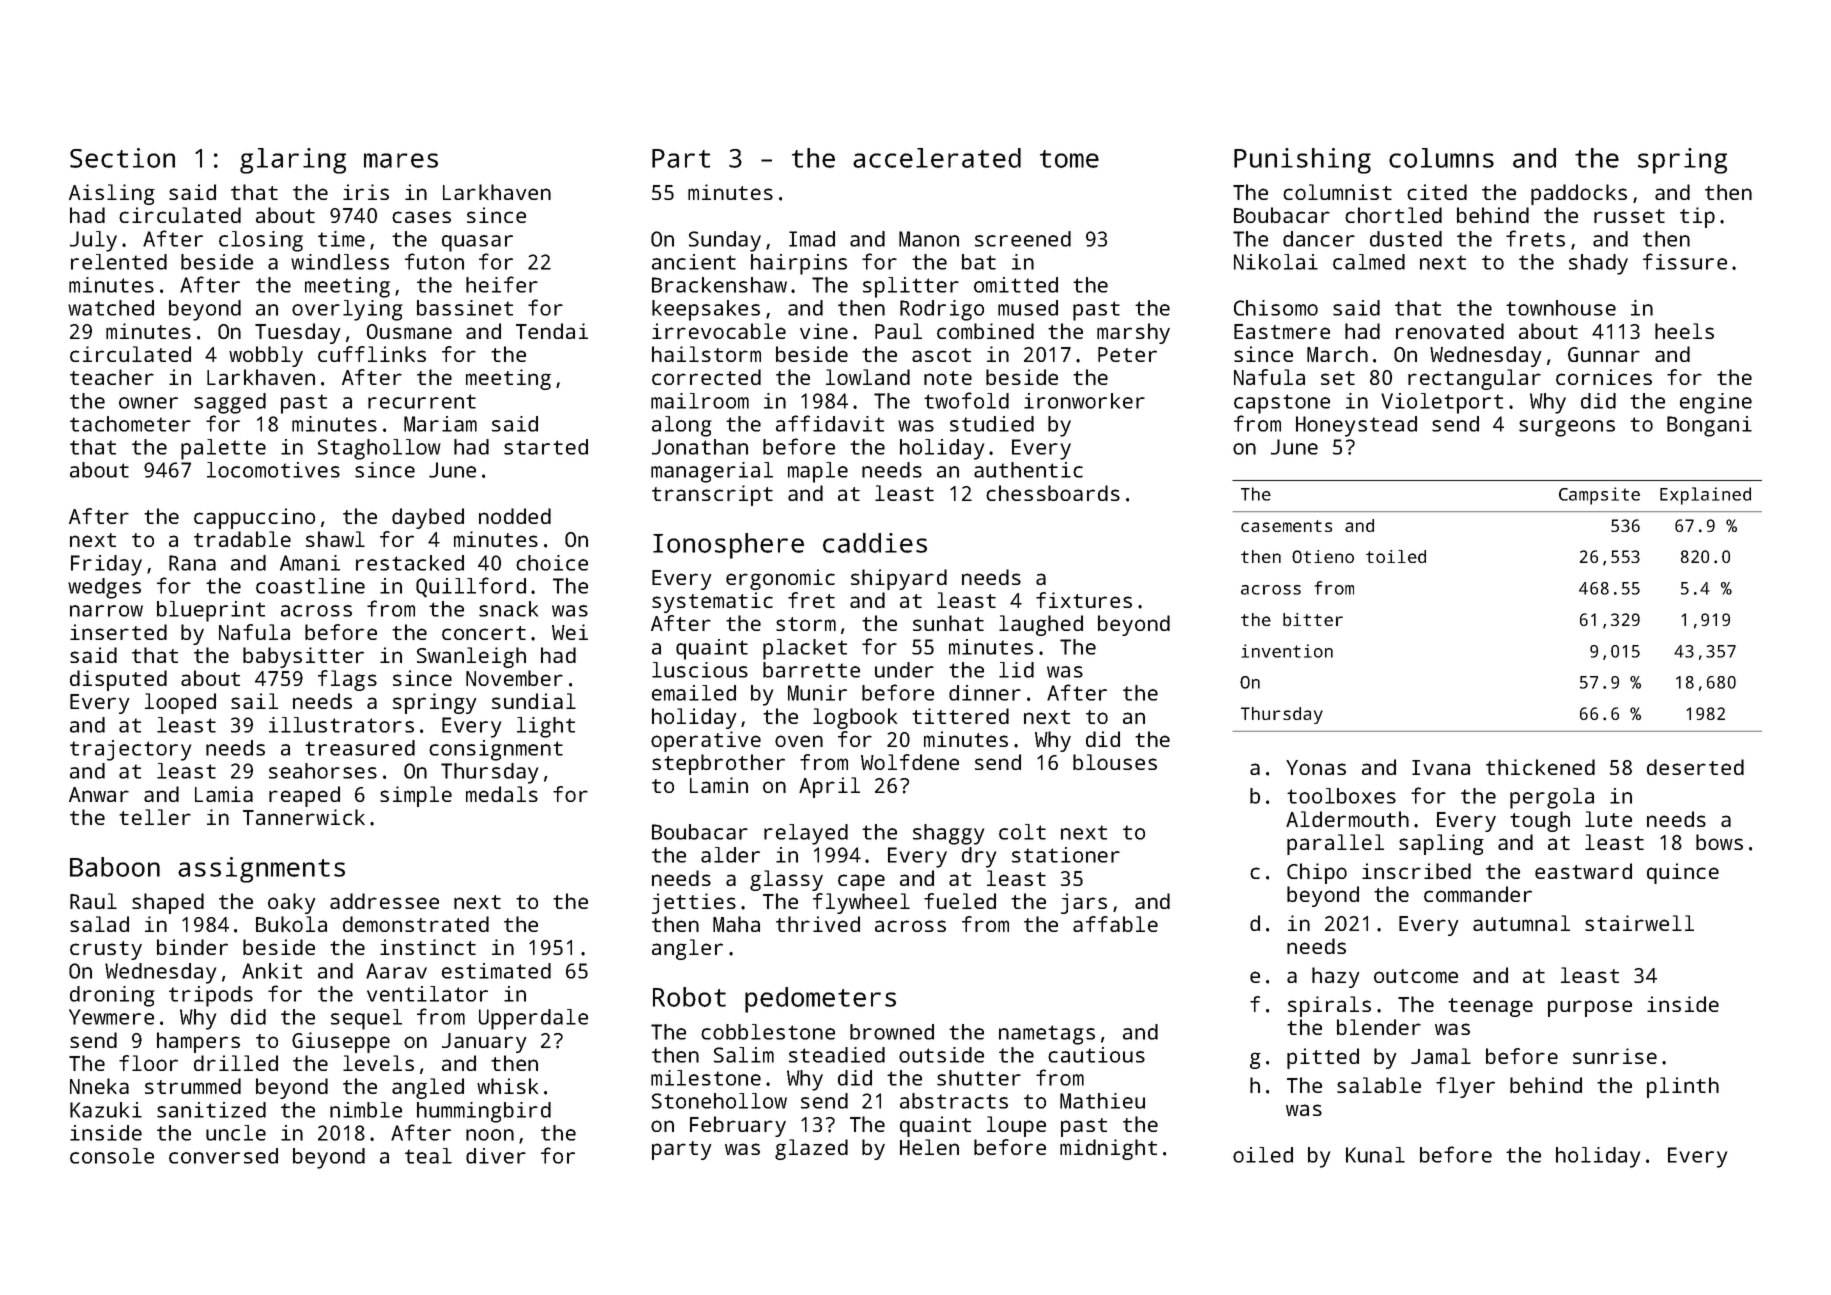 This screenshot has width=1831, height=1295. Describe the element at coordinates (1287, 651) in the screenshot. I see `invention` at that location.
